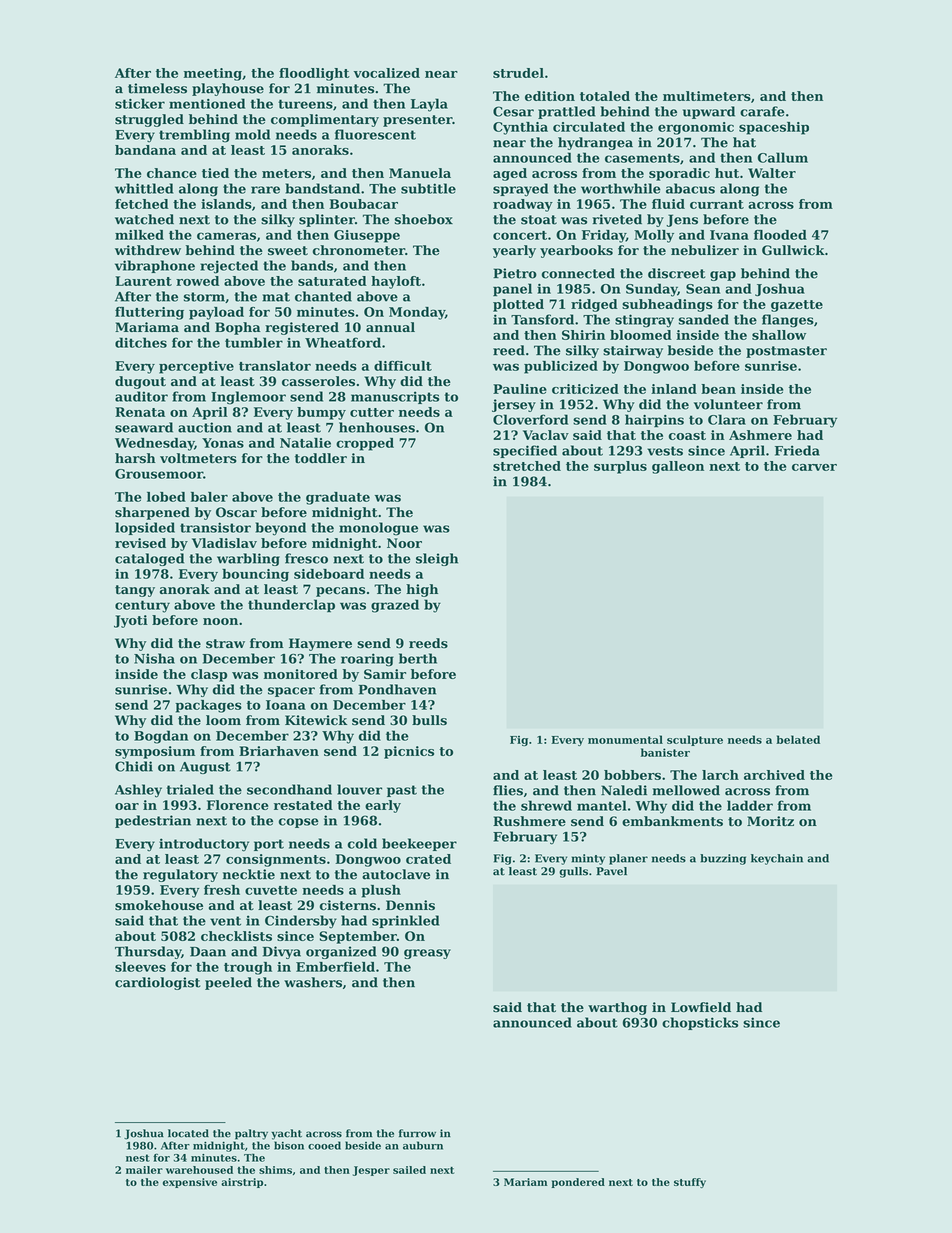 The image size is (952, 1233). Describe the element at coordinates (418, 658) in the image. I see `berth` at that location.
